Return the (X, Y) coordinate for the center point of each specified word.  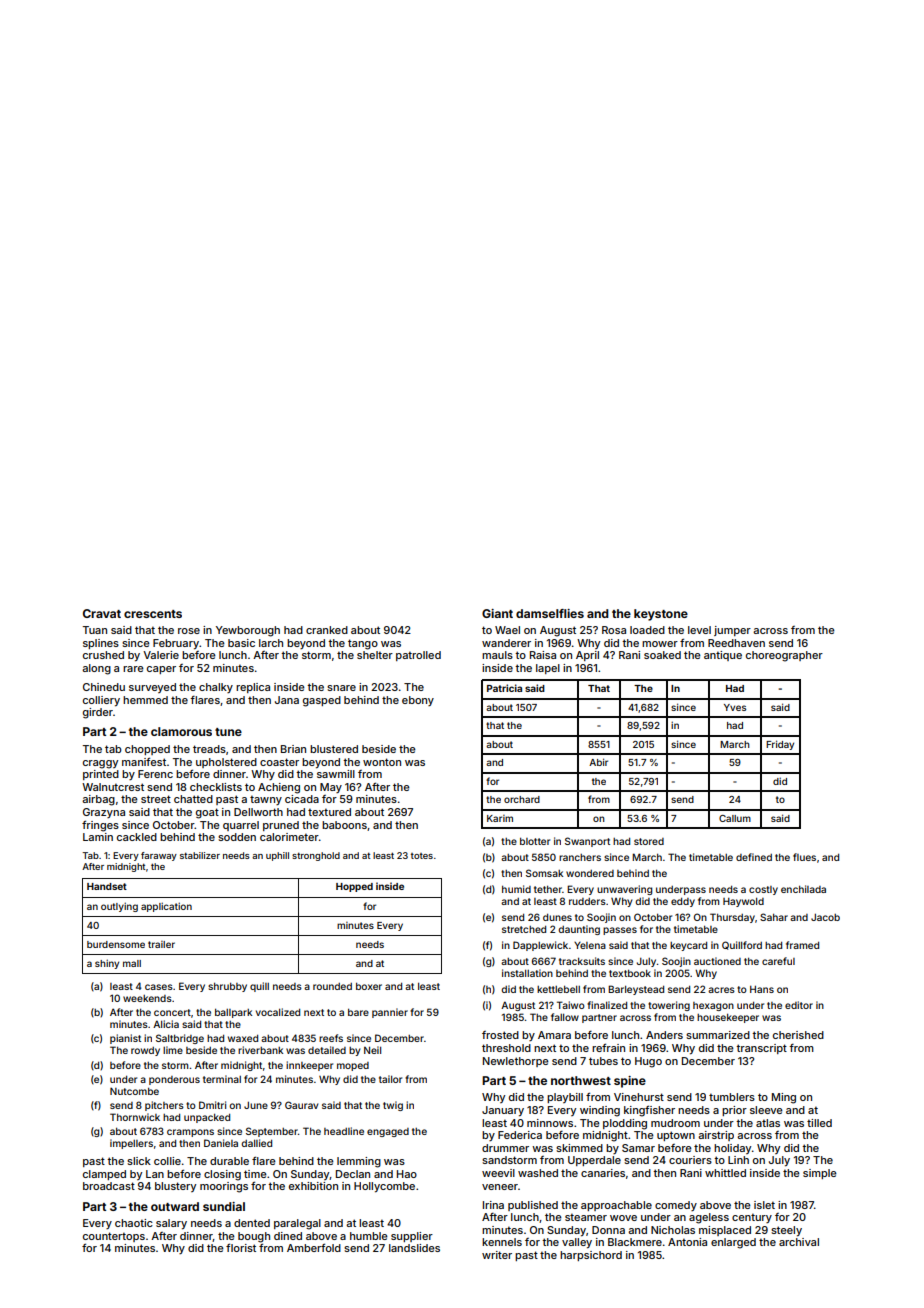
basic (241, 643)
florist (241, 1247)
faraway (159, 856)
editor (799, 1005)
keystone (661, 615)
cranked (327, 630)
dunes (557, 917)
